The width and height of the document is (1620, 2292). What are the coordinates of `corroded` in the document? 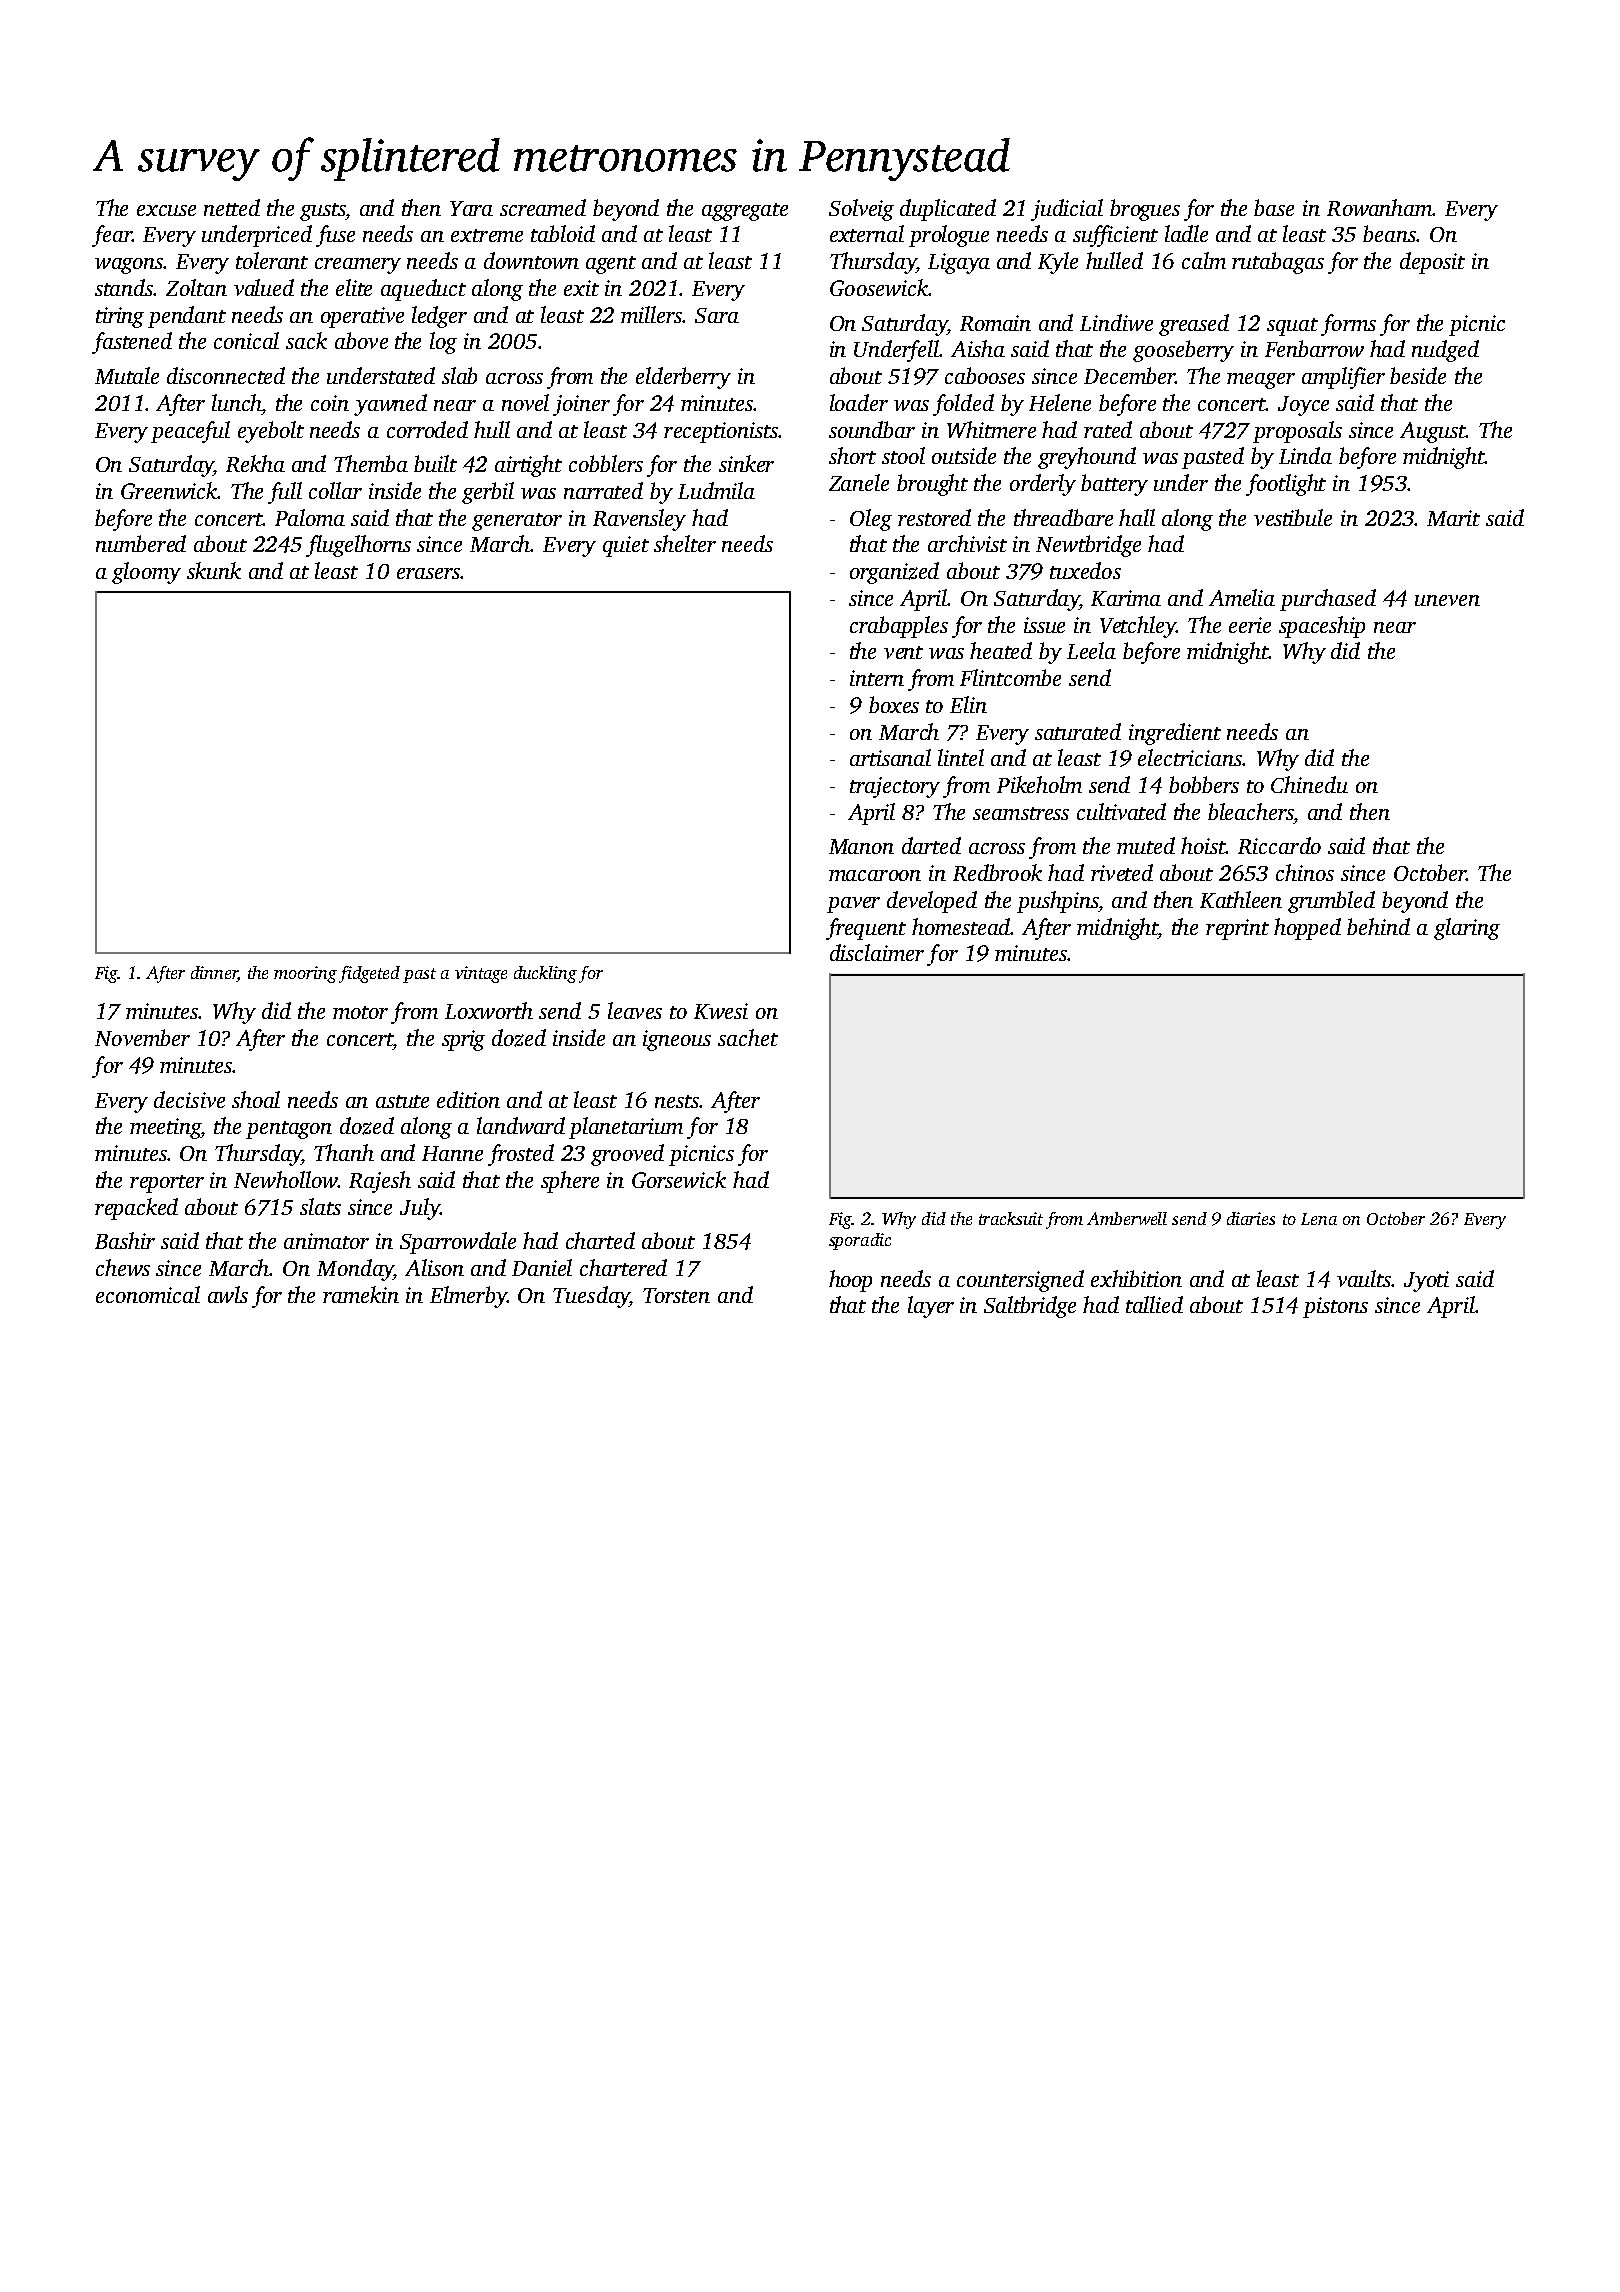 It's located at (427, 429).
